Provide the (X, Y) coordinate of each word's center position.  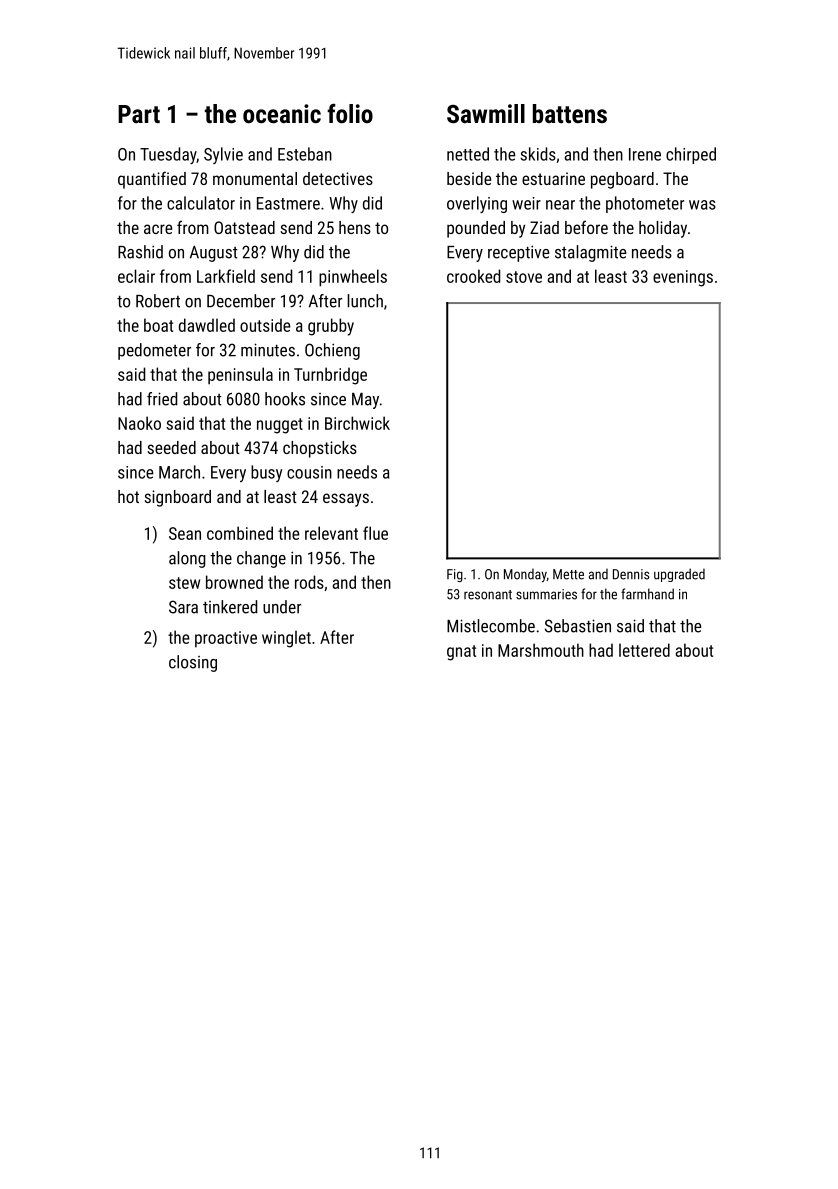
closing (193, 663)
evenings (683, 278)
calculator (201, 203)
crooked (473, 276)
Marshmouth (541, 650)
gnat (461, 653)
